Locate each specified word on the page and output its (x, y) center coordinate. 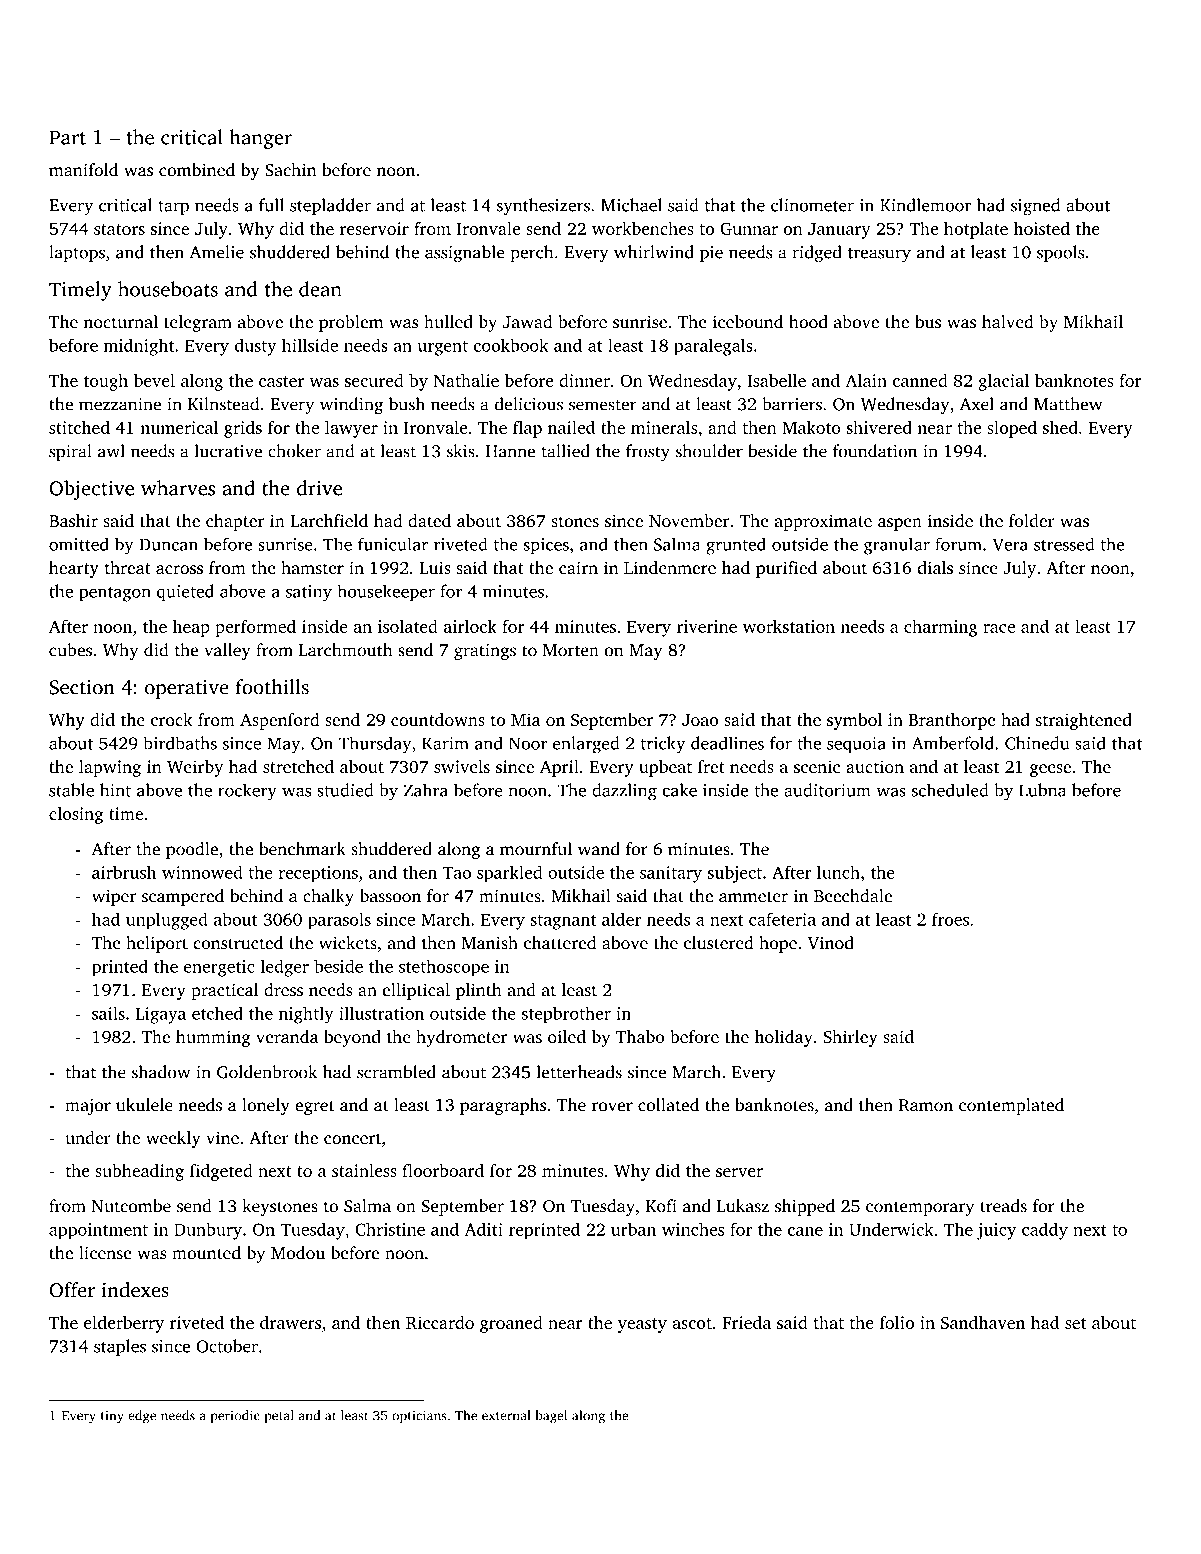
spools (1060, 253)
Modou (298, 1253)
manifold (83, 170)
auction (875, 766)
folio (896, 1322)
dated (429, 520)
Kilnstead (223, 404)
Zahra (426, 790)
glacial (1004, 382)
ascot (692, 1323)
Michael (631, 205)
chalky (328, 897)
